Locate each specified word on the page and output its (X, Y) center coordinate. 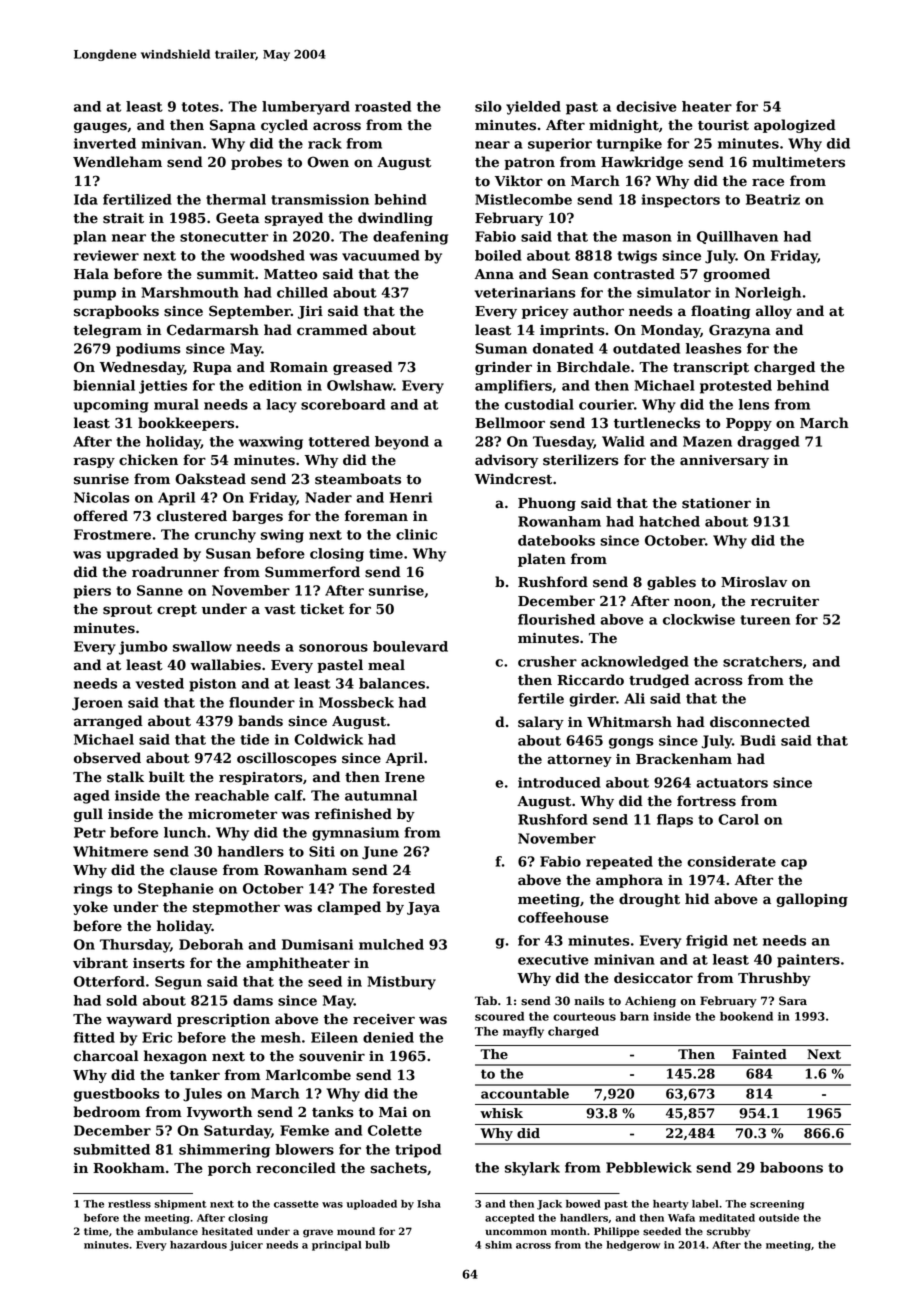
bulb (377, 1245)
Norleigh (768, 294)
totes (200, 107)
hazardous (198, 1245)
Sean (570, 274)
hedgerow (633, 1246)
